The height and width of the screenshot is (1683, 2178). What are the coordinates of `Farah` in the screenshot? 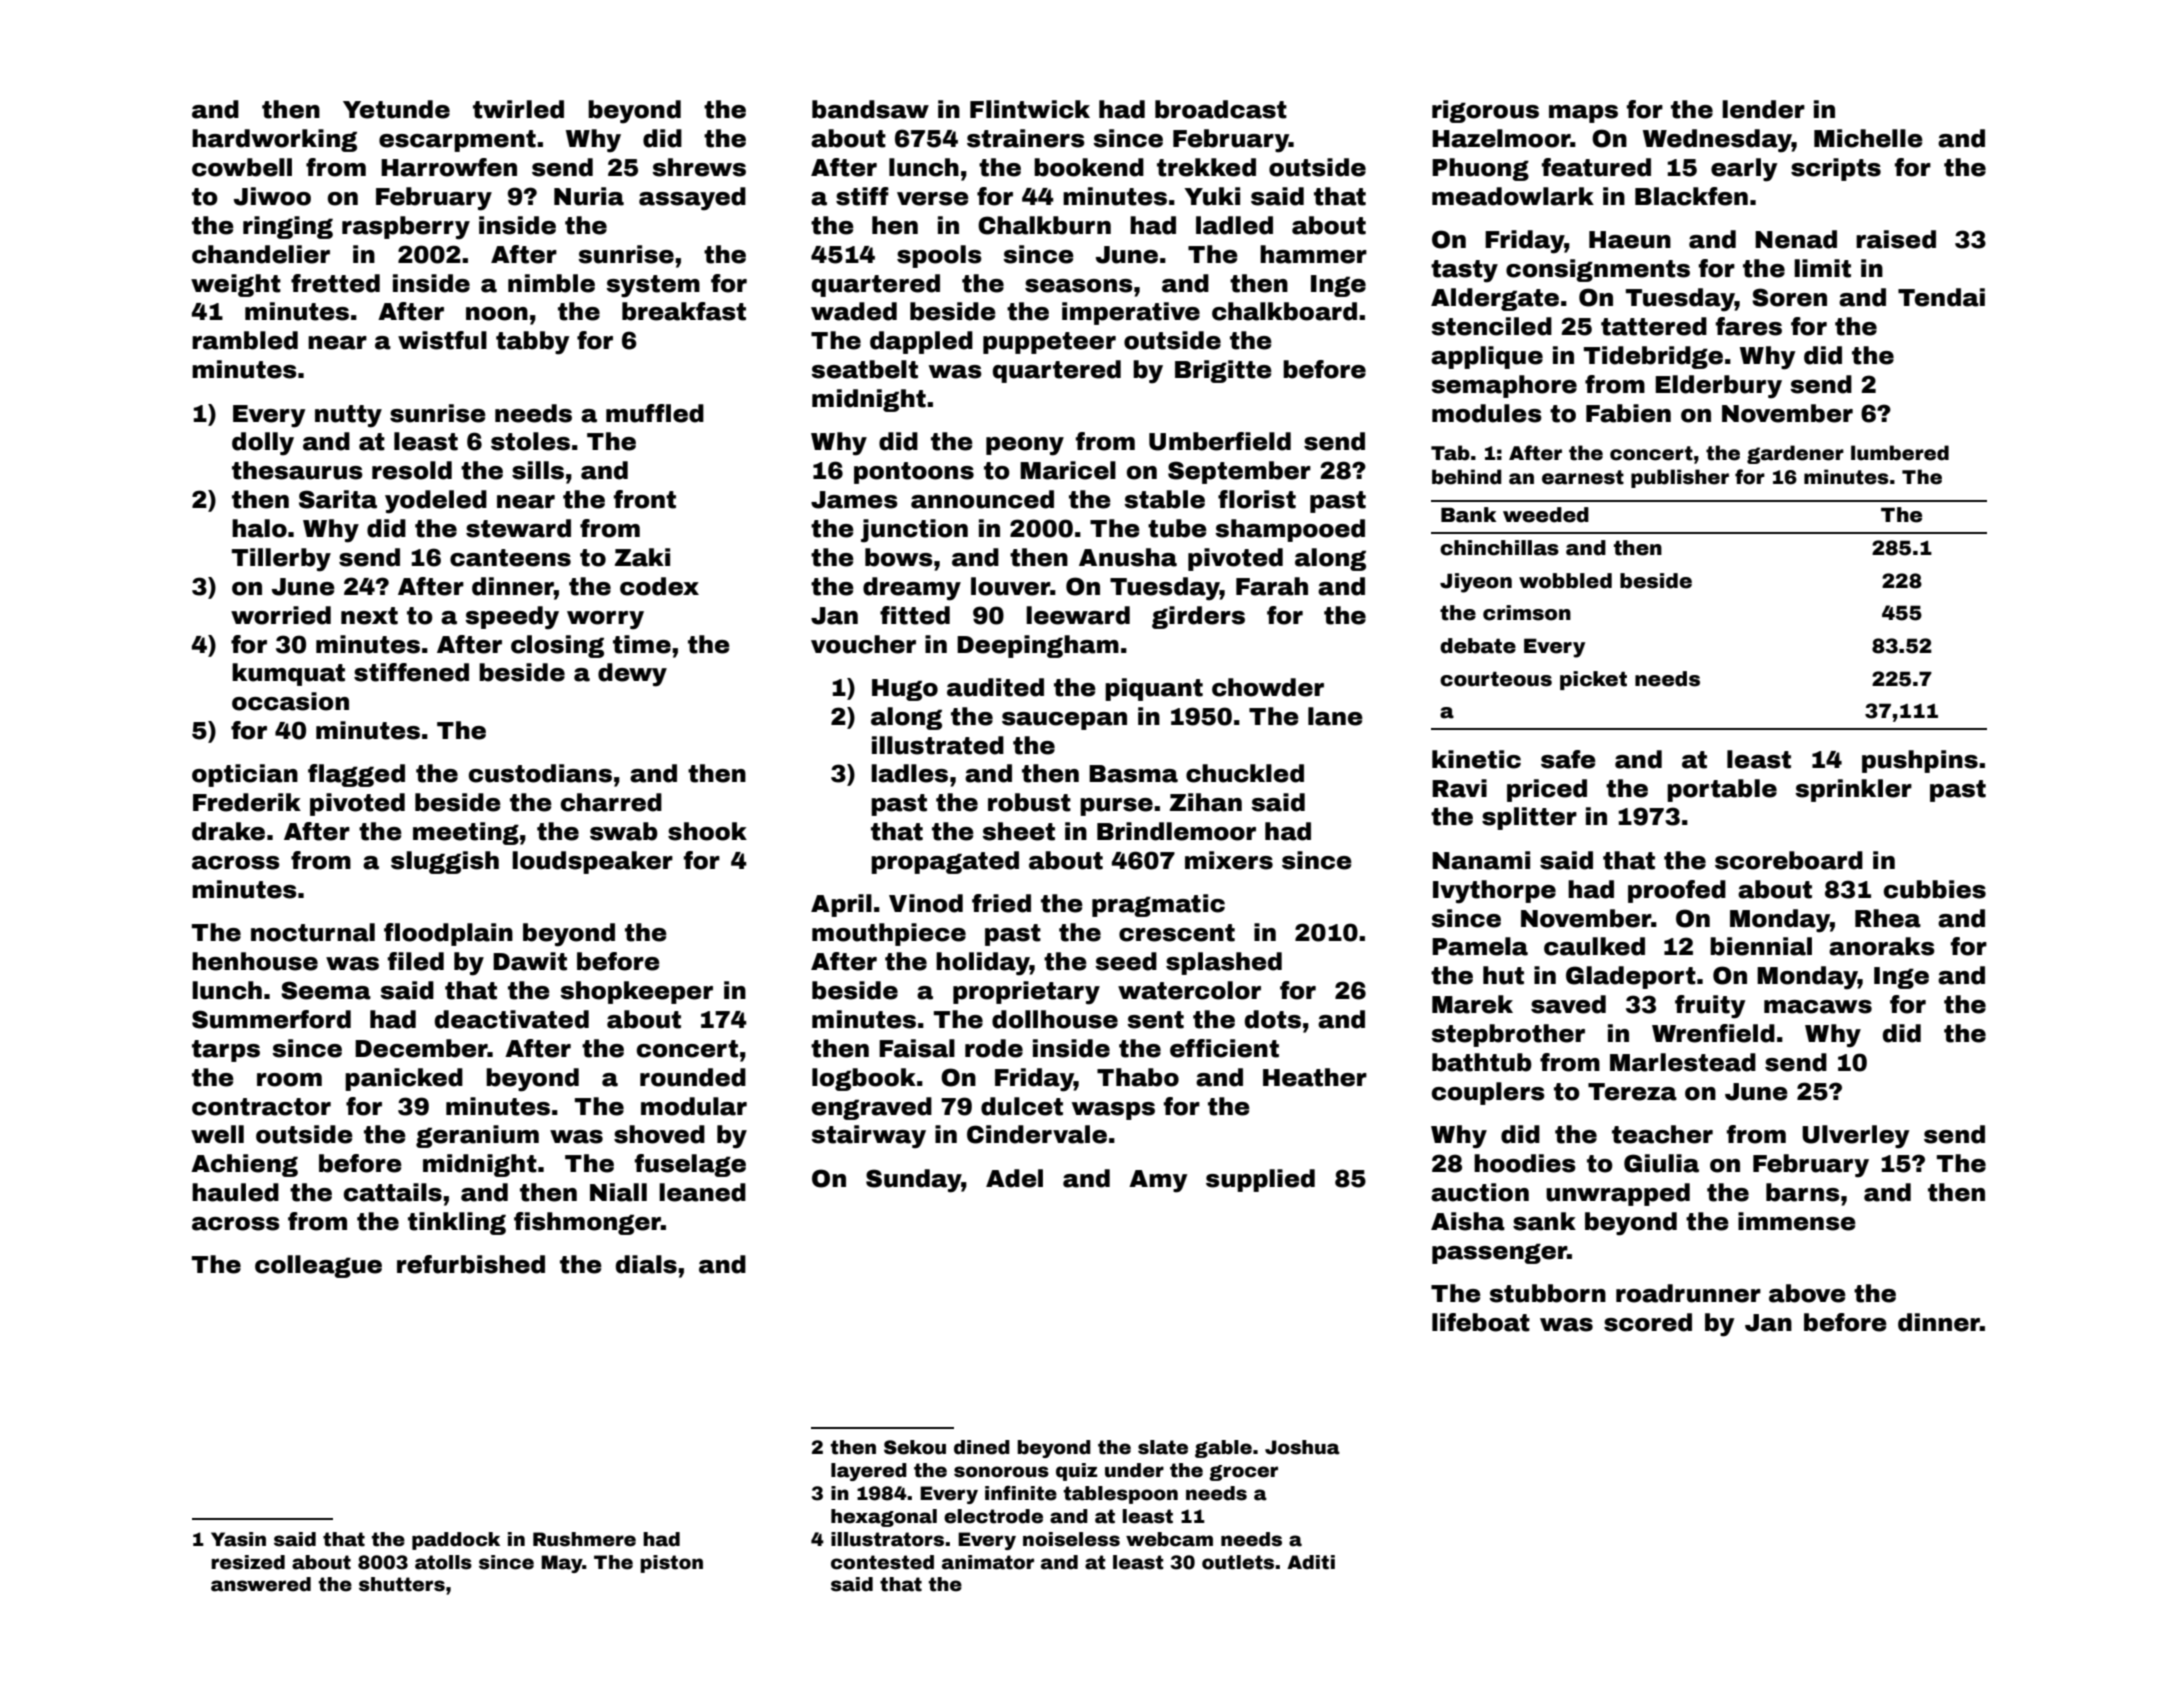 It's located at (1272, 586).
